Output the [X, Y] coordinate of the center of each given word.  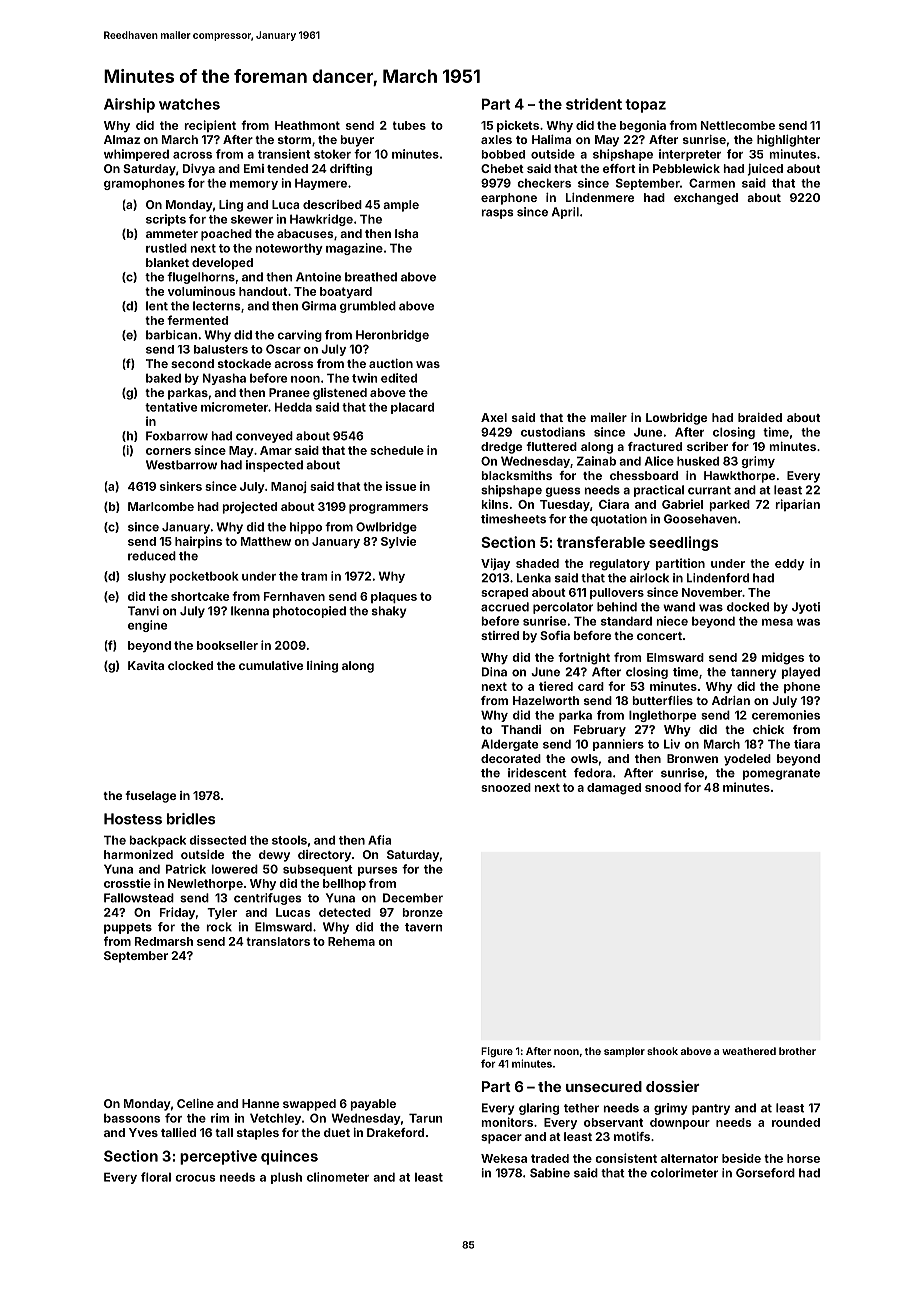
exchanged [706, 199]
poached [226, 235]
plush [286, 1178]
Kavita [146, 665]
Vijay [495, 564]
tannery [754, 673]
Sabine [550, 1173]
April [565, 213]
